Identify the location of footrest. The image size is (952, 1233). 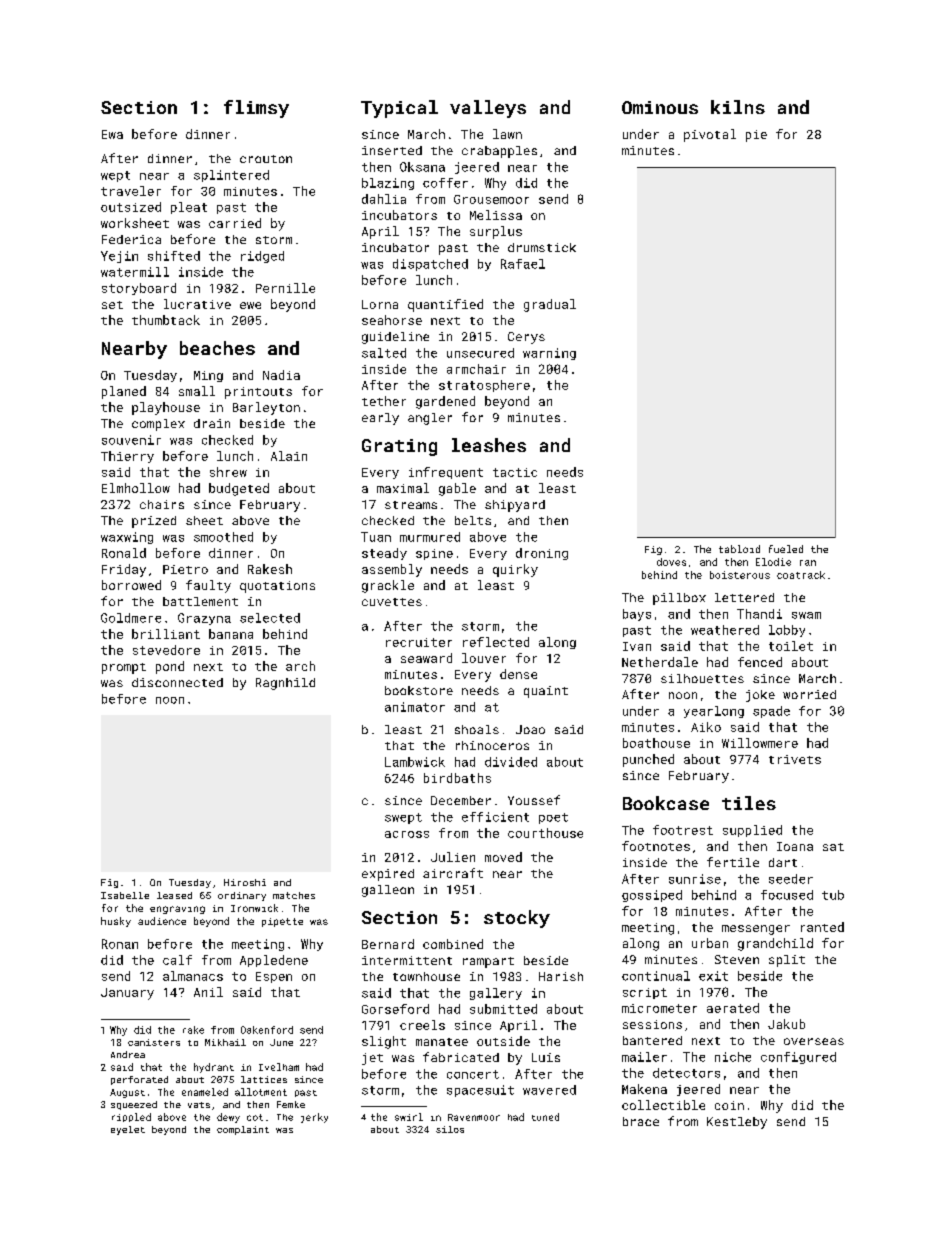
(683, 830).
